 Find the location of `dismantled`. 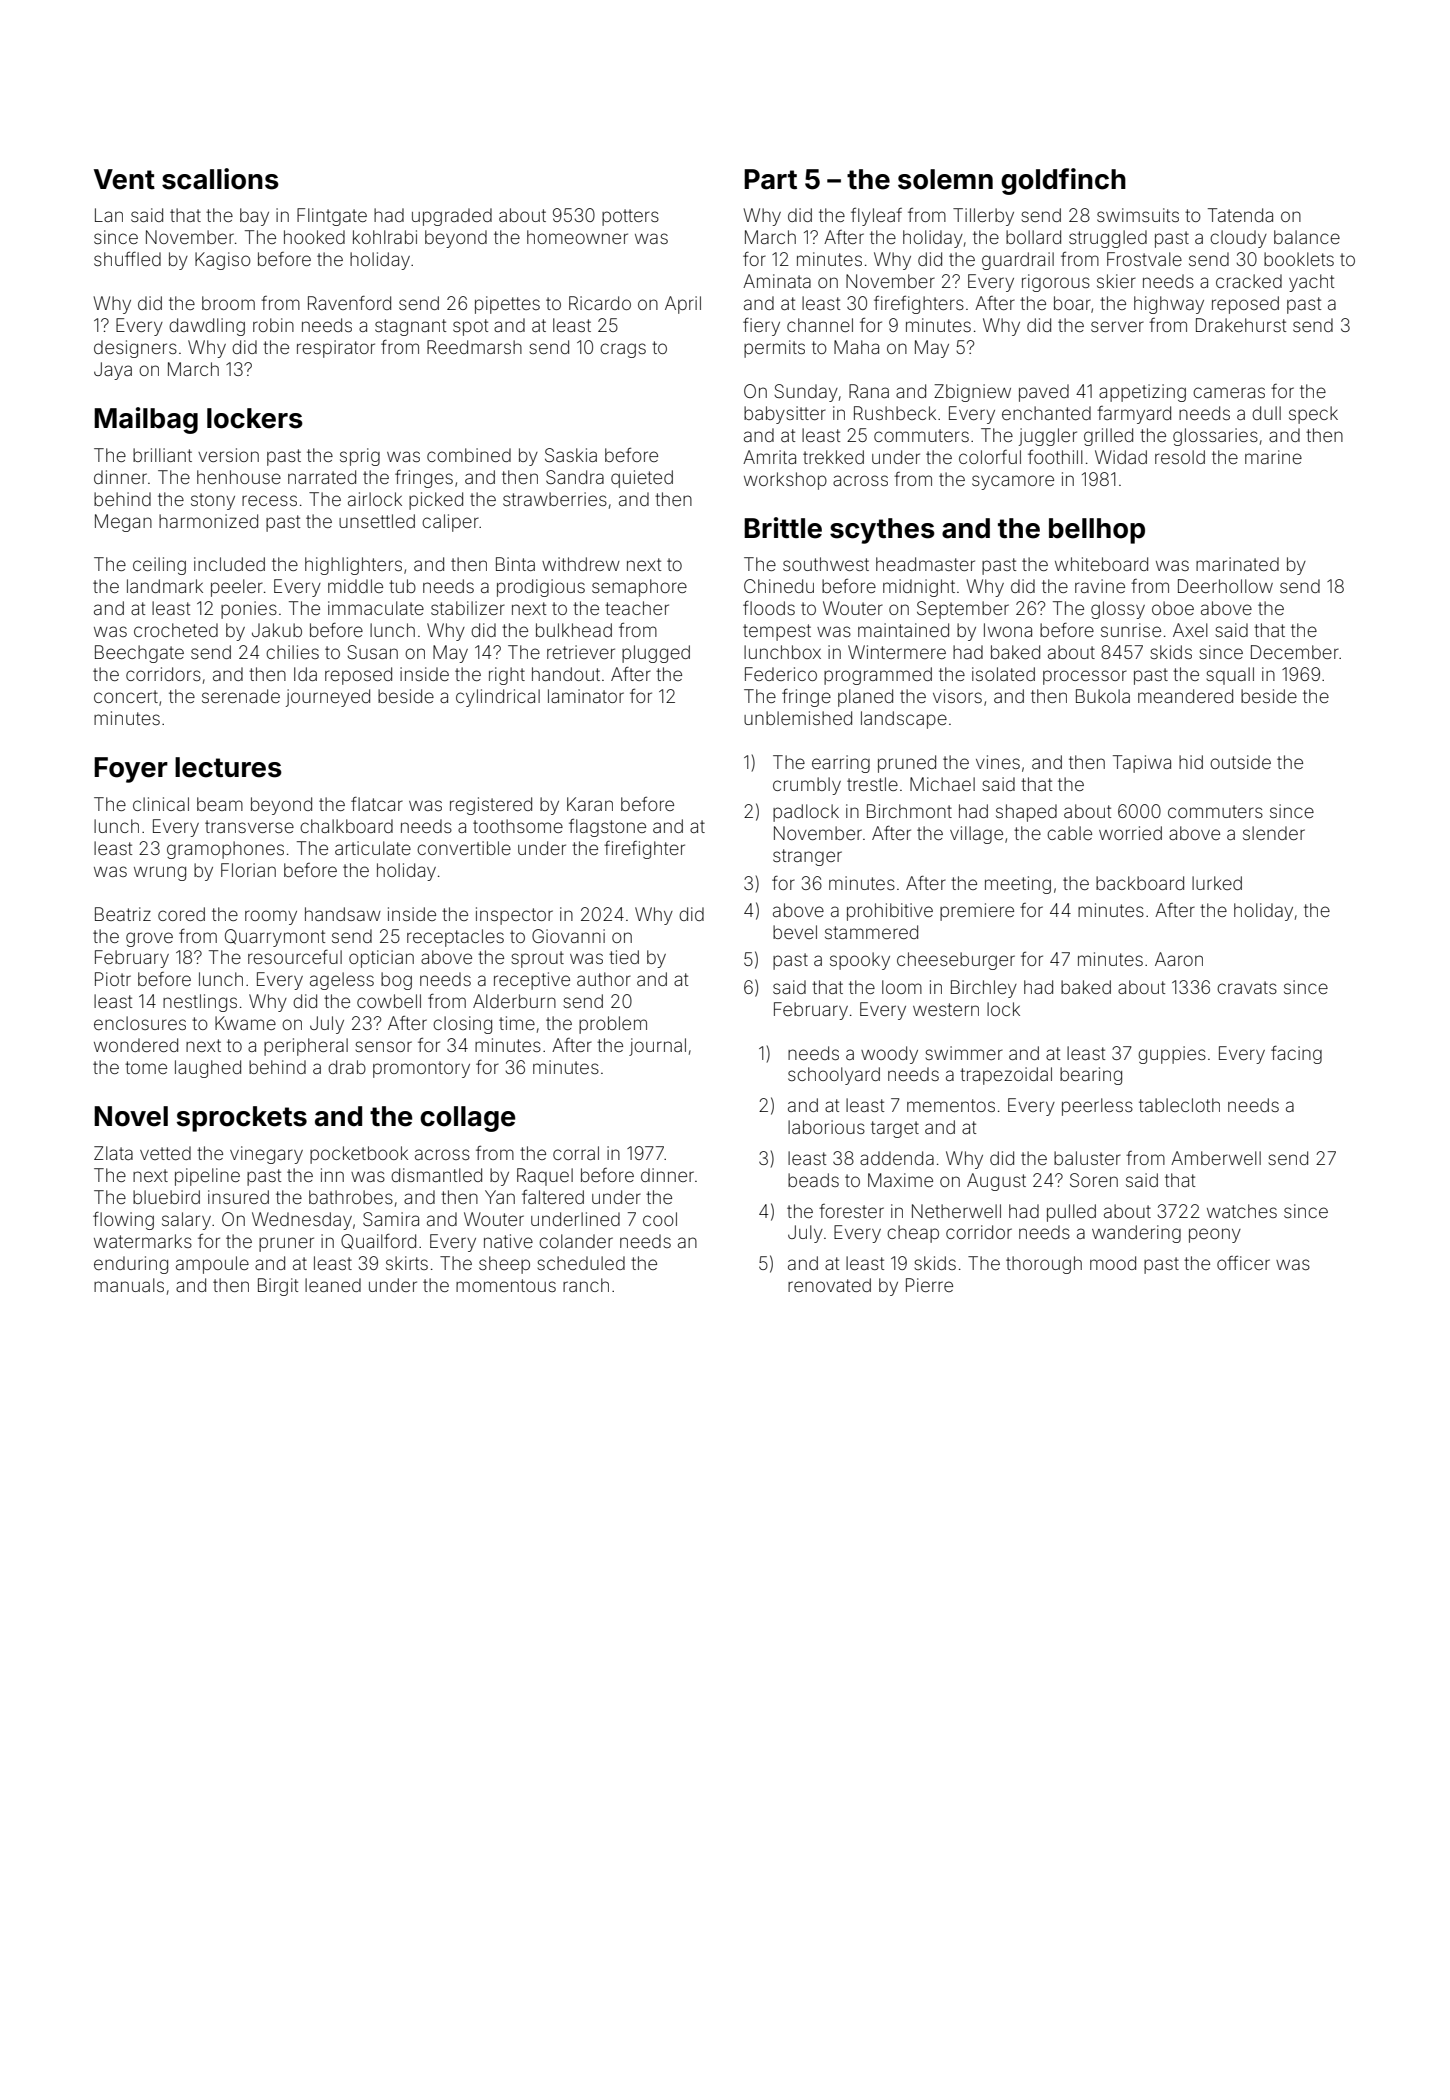

dismantled is located at coordinates (436, 1175).
